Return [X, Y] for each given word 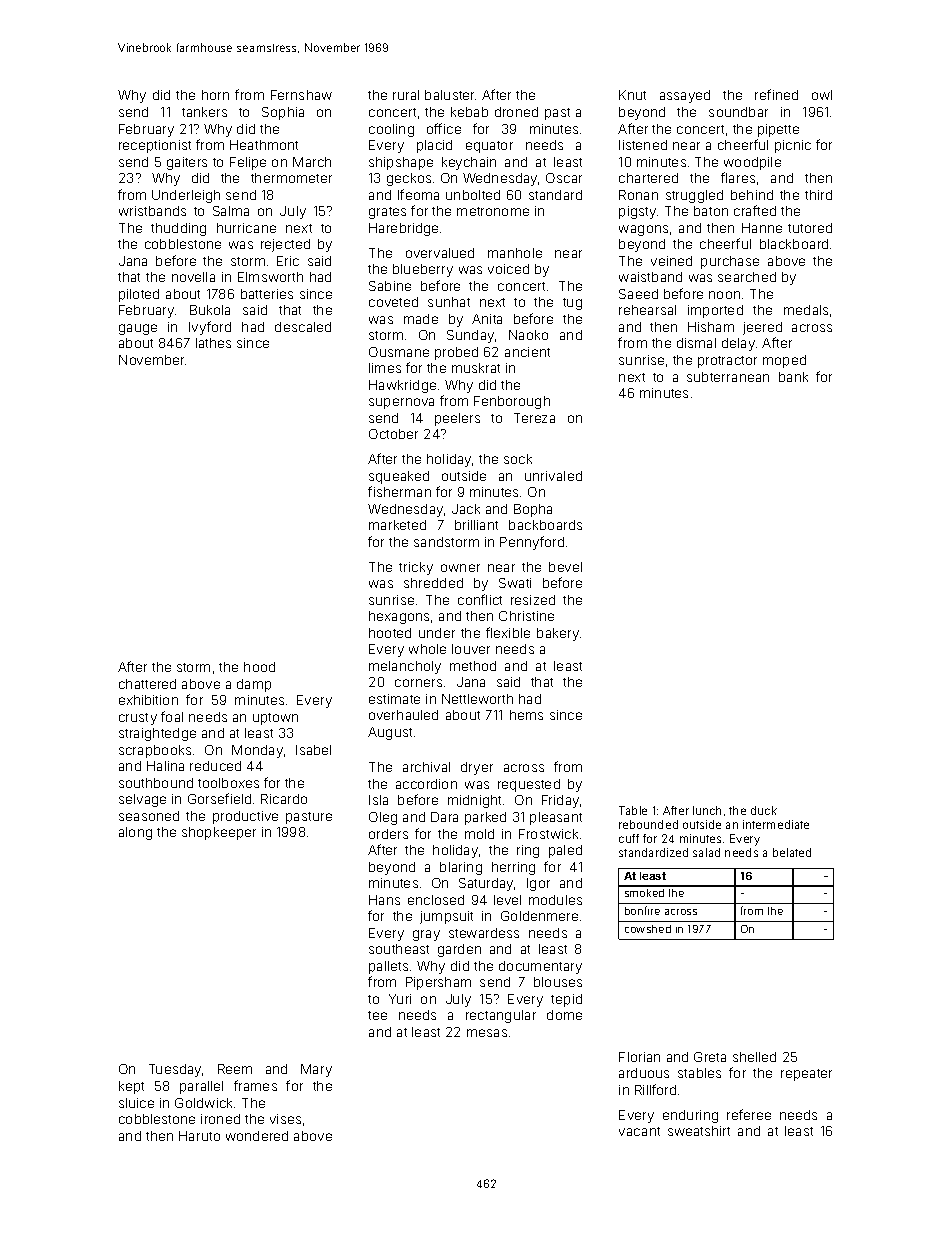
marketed [397, 525]
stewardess [484, 933]
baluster [450, 95]
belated [792, 852]
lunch [707, 810]
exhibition [148, 700]
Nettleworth [477, 699]
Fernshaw [301, 95]
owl [822, 95]
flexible [508, 632]
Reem [235, 1069]
